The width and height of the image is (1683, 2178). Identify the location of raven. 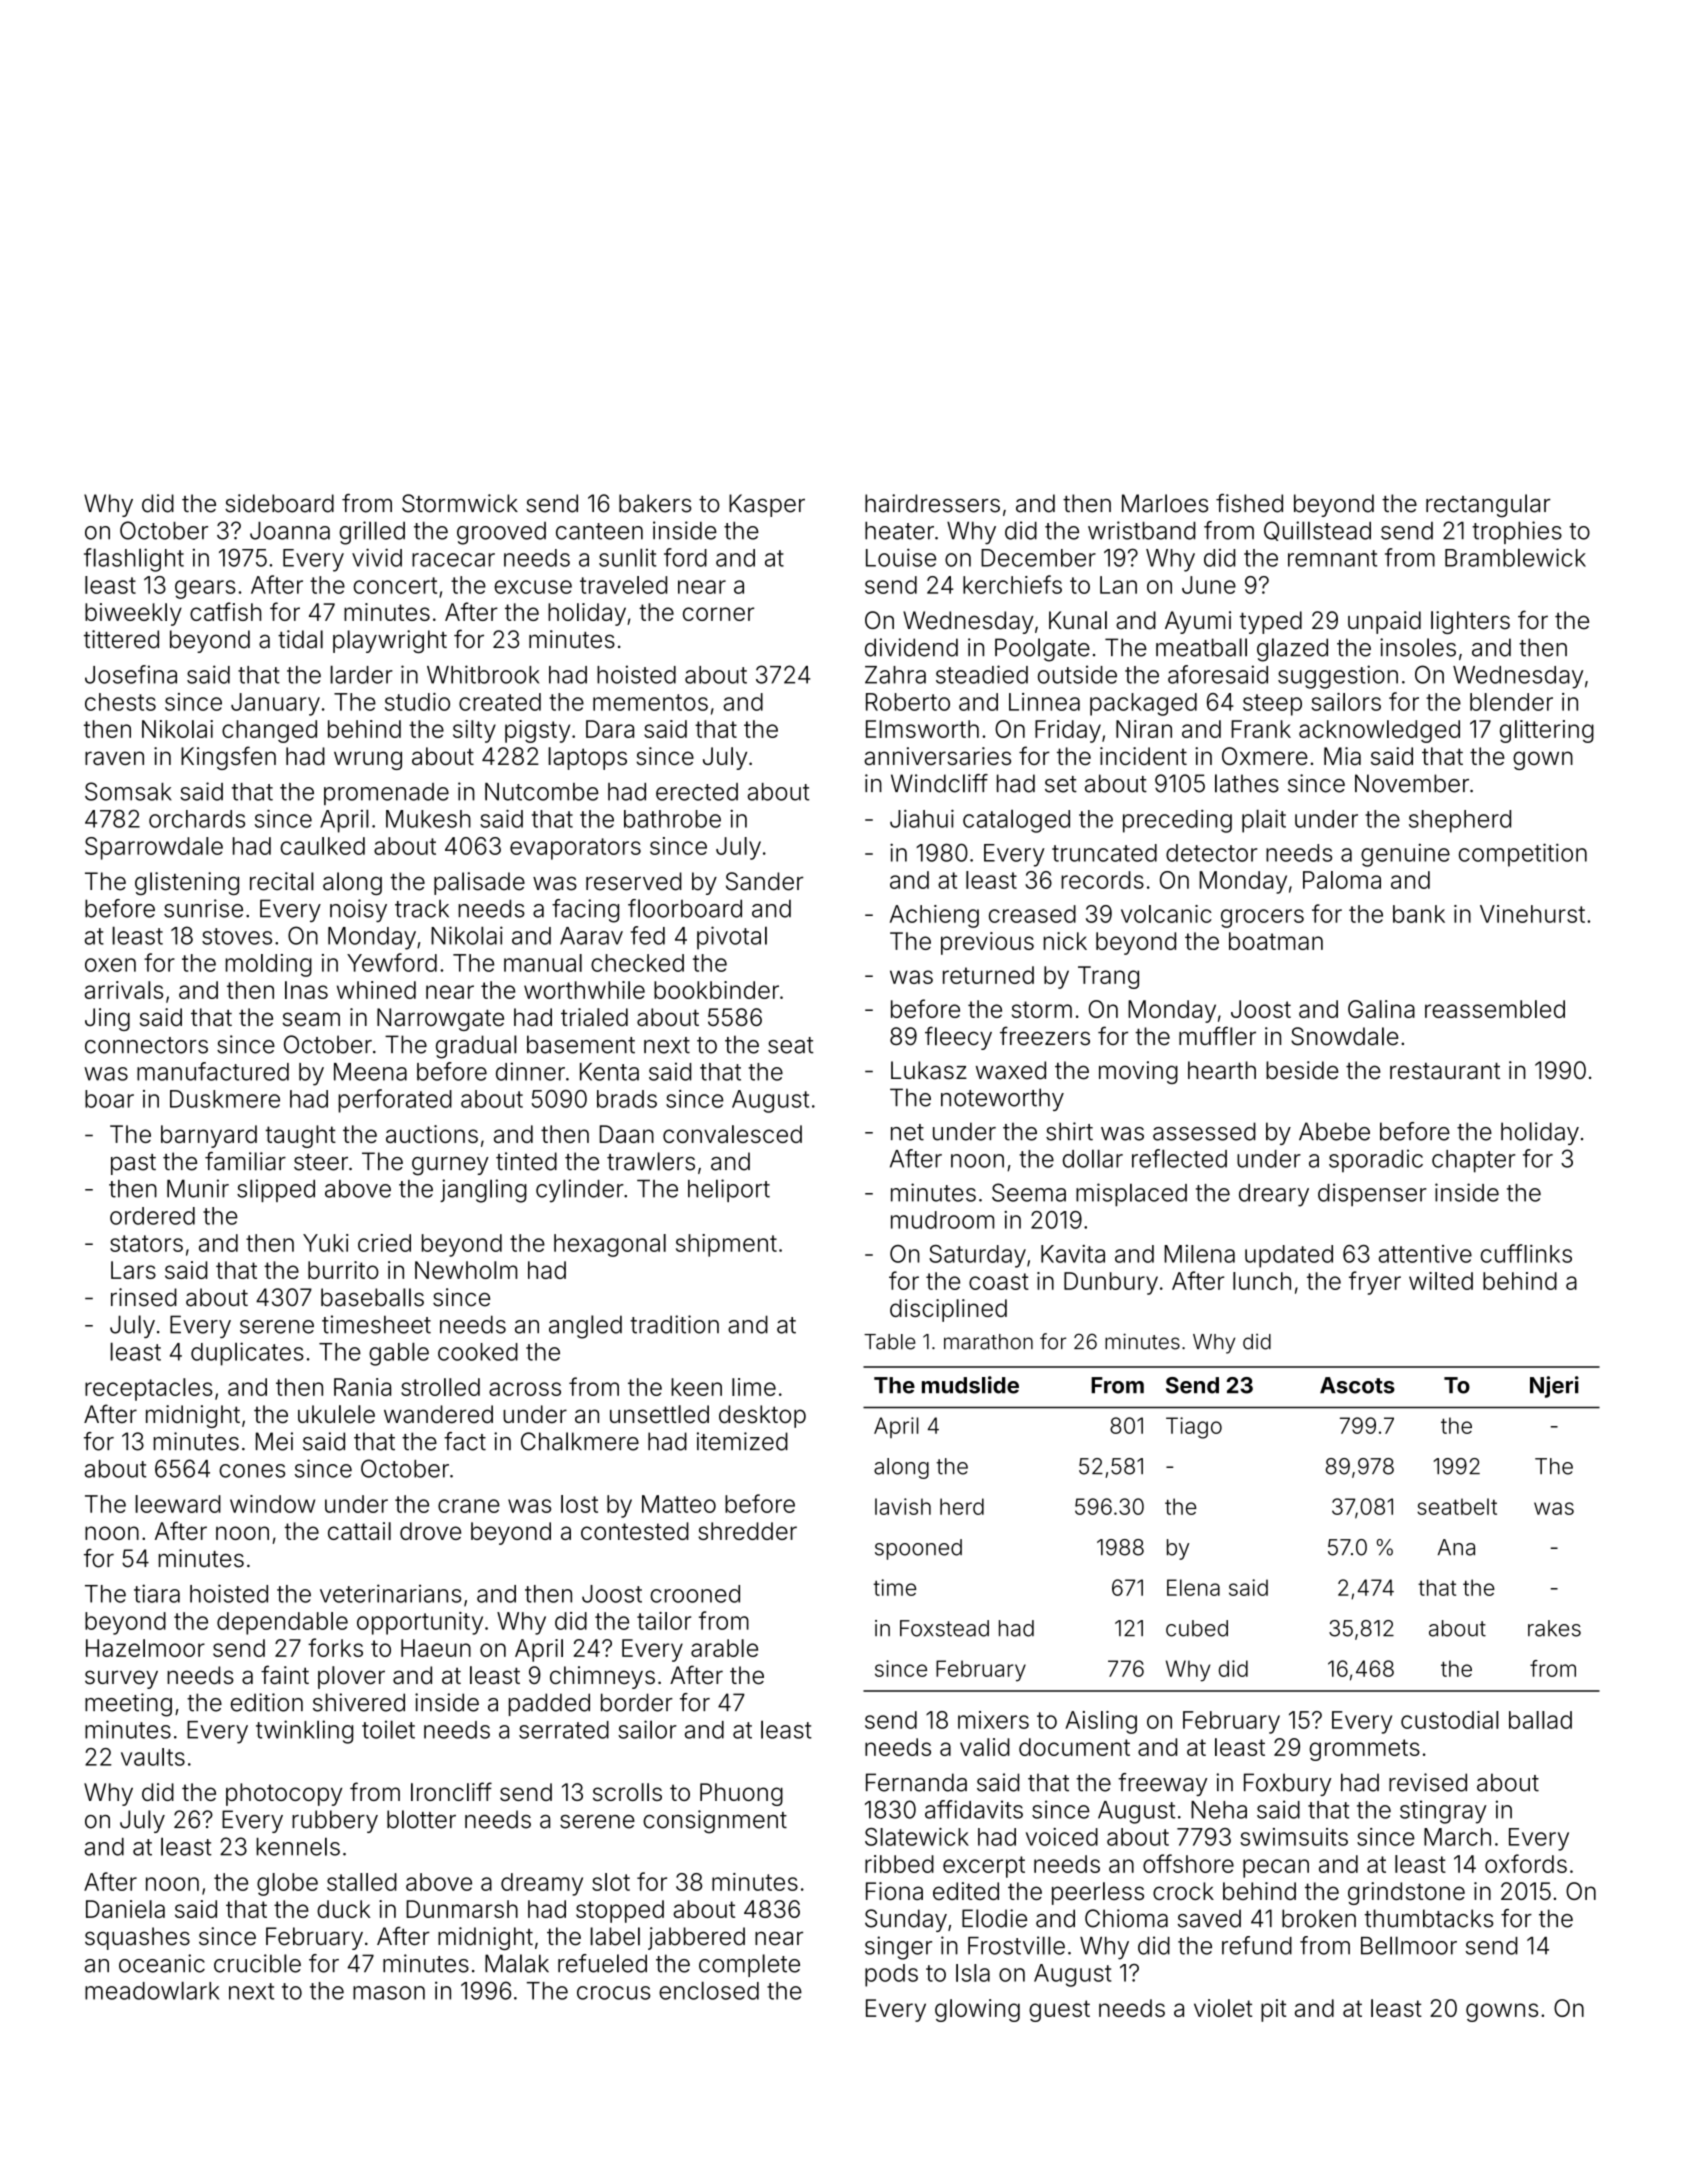
(114, 758).
